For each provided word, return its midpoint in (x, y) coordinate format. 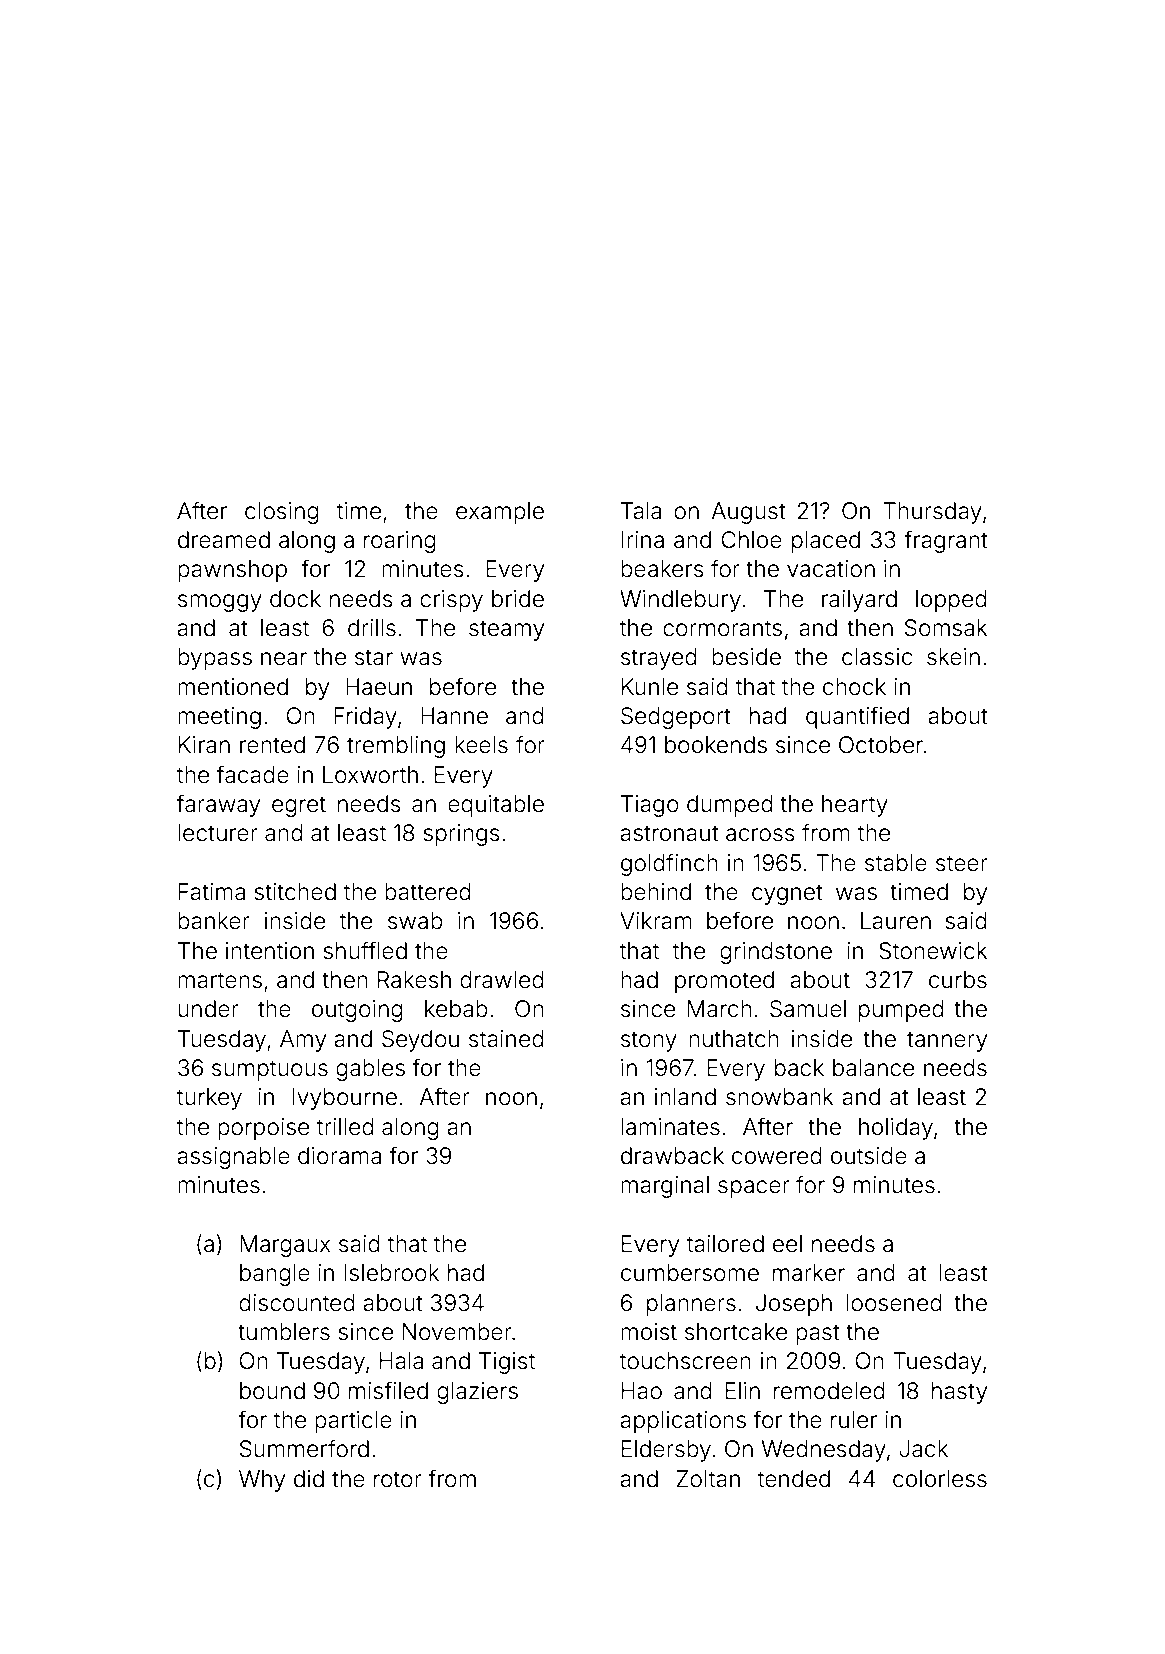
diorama (339, 1156)
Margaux (285, 1246)
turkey (209, 1099)
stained (506, 1039)
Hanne (454, 716)
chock (854, 687)
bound (272, 1391)
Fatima (212, 892)
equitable (496, 806)
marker (809, 1273)
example (500, 513)
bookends (716, 745)
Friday (365, 718)
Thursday (932, 513)
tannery (947, 1041)
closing (282, 513)
